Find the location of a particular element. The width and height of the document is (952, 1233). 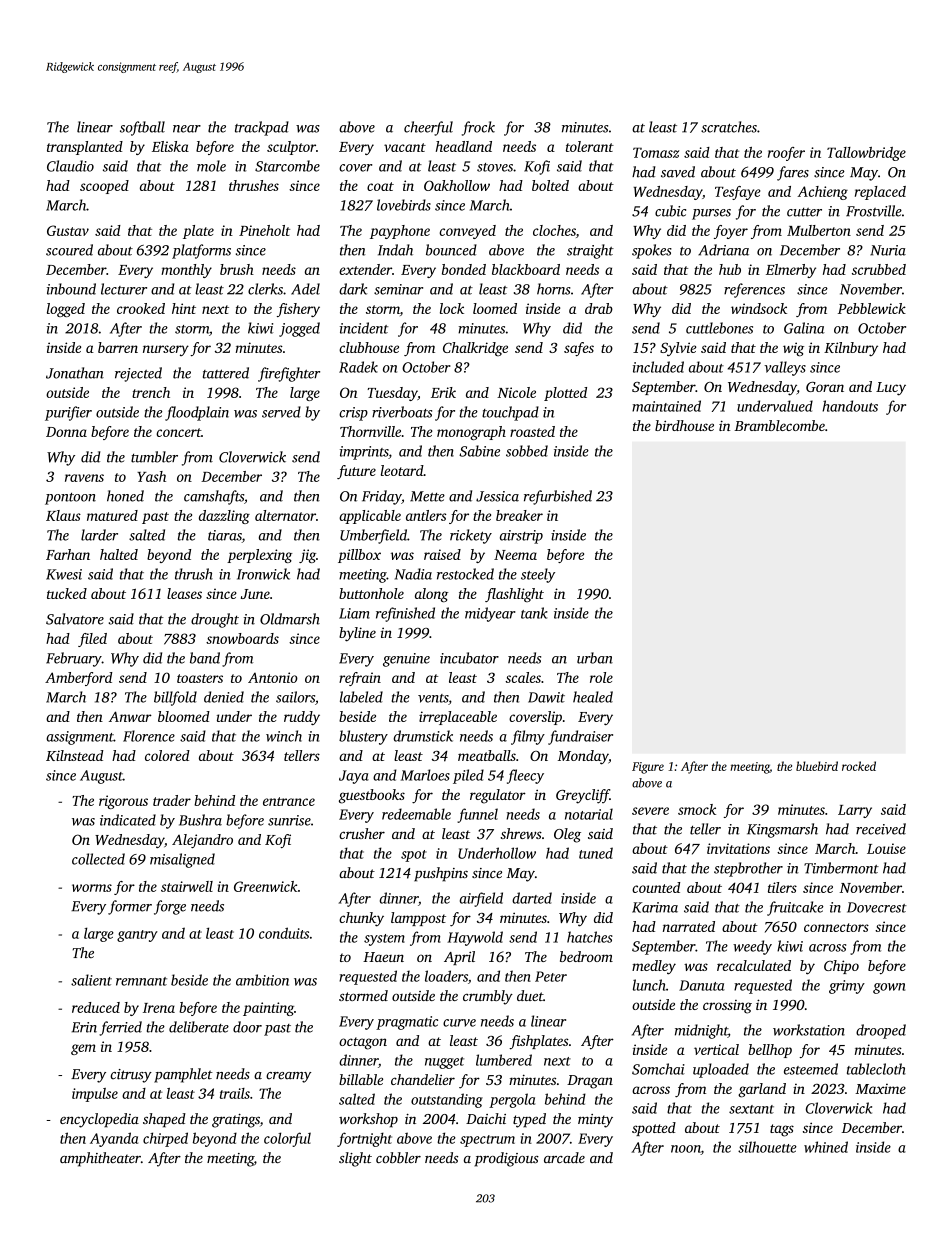

Galina is located at coordinates (804, 328).
